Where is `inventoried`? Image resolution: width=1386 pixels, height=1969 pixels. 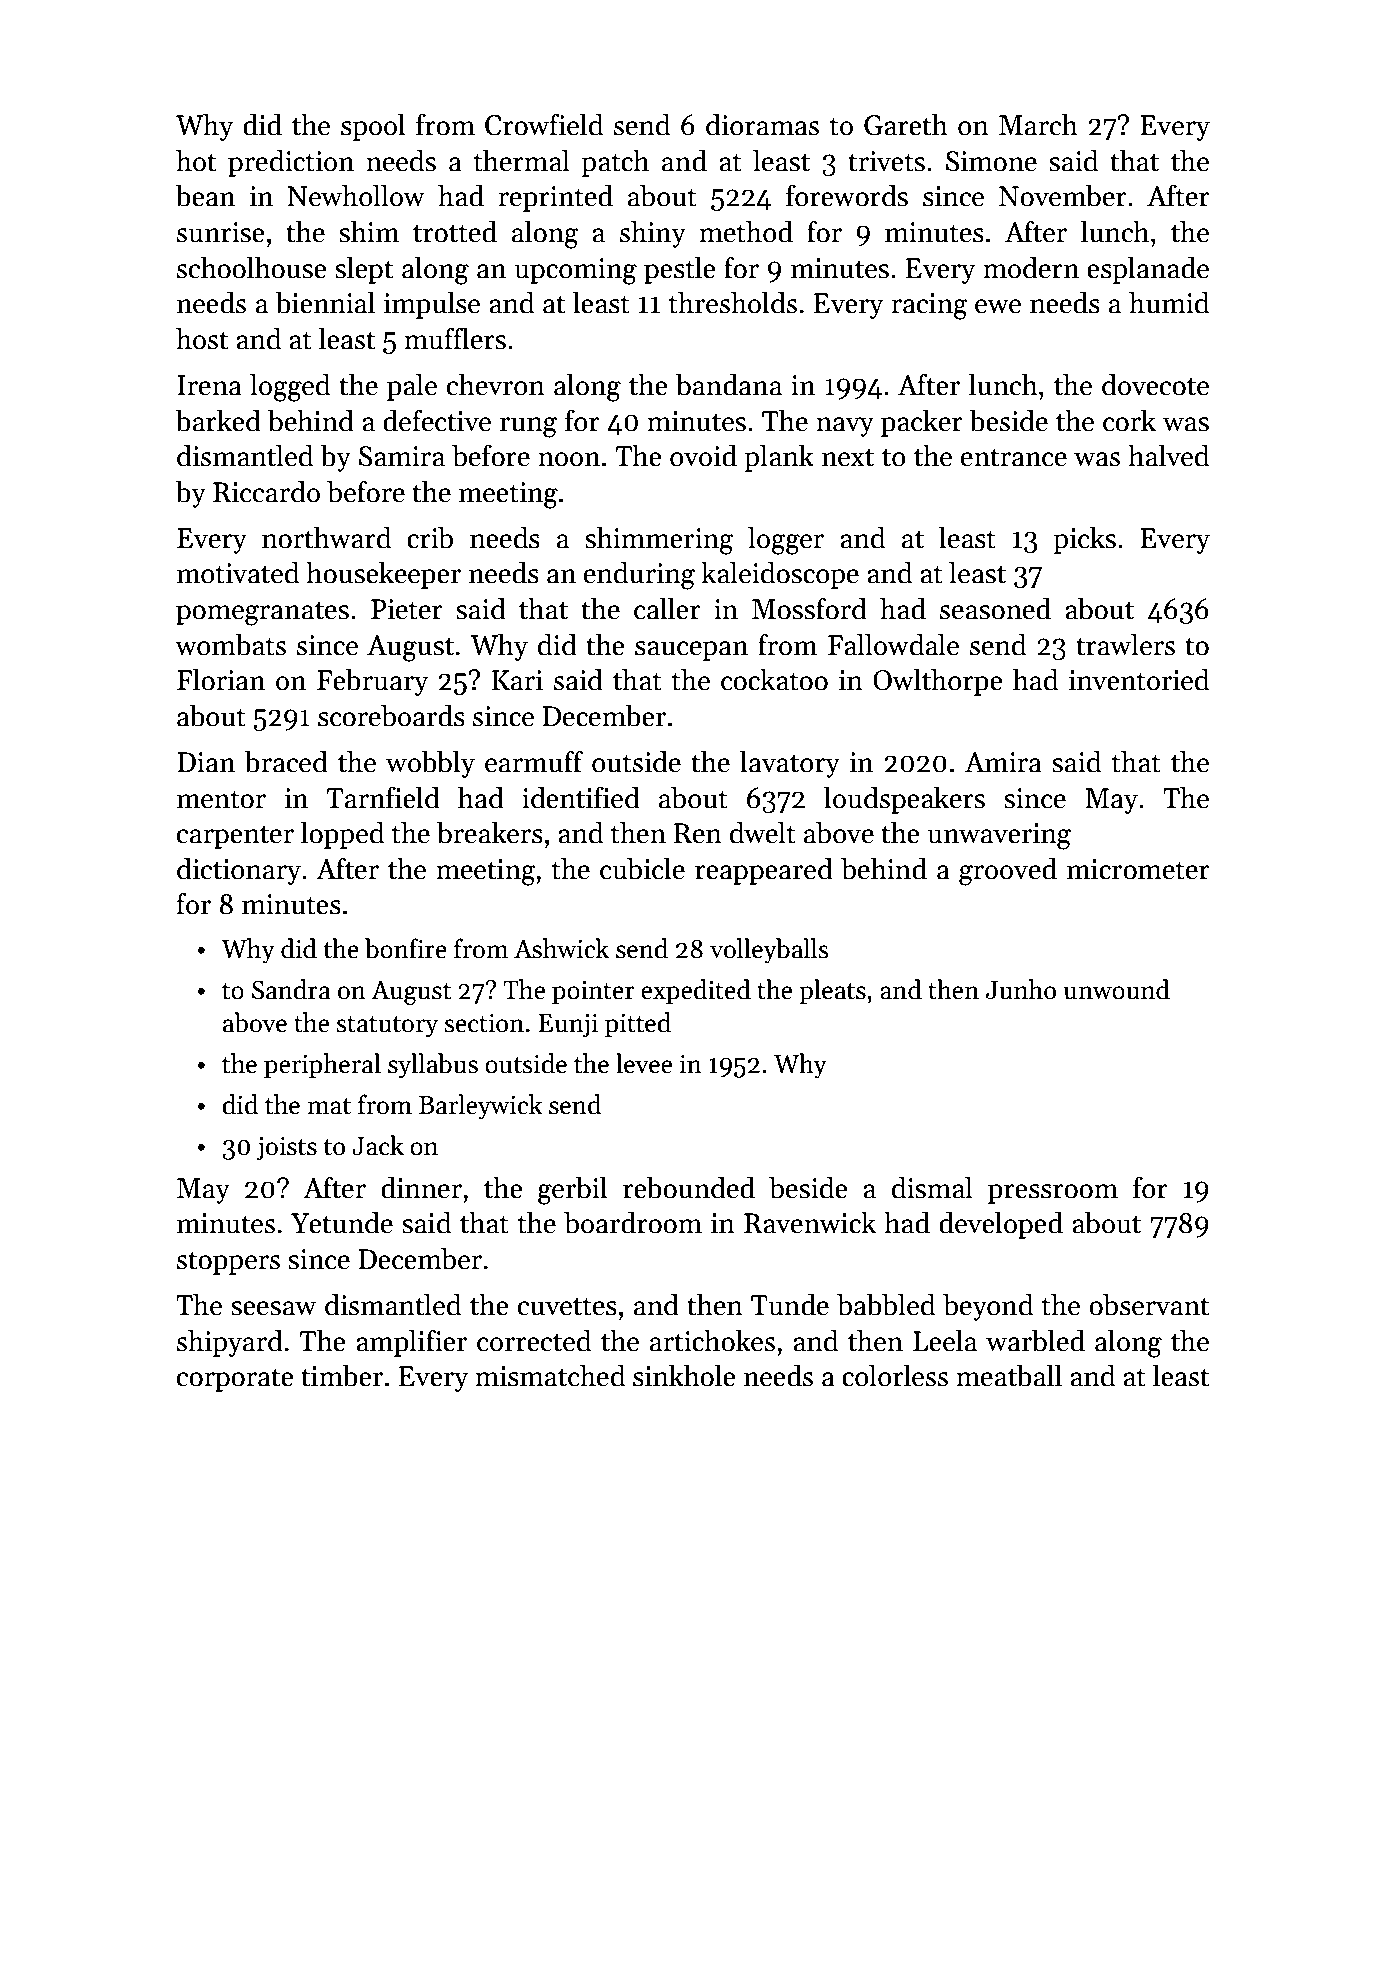 inventoried is located at coordinates (1139, 679).
